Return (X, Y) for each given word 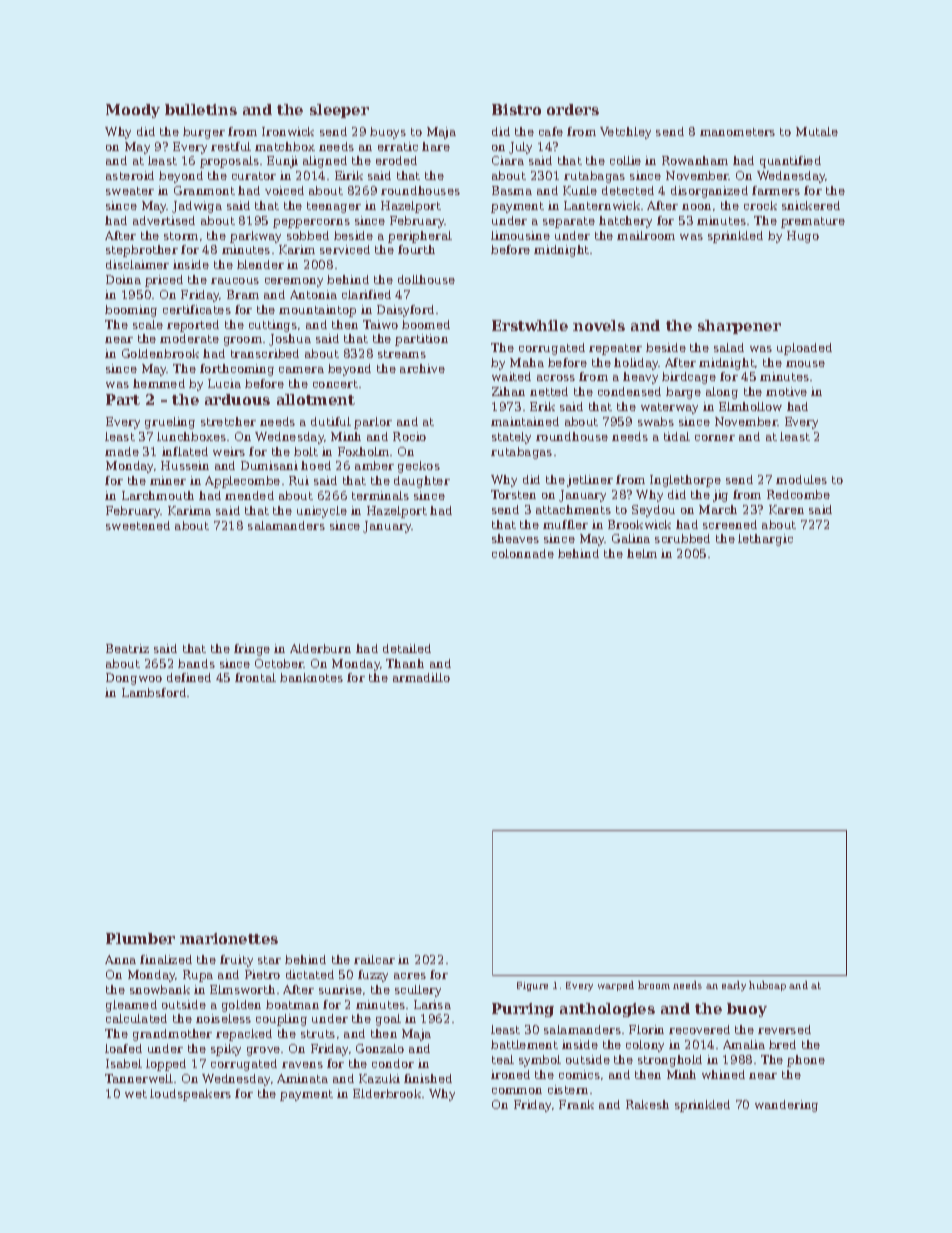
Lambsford (154, 692)
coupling (281, 1020)
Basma (512, 190)
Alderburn (320, 648)
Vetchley (625, 133)
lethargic (765, 540)
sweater (130, 191)
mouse (805, 364)
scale (148, 324)
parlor (373, 423)
